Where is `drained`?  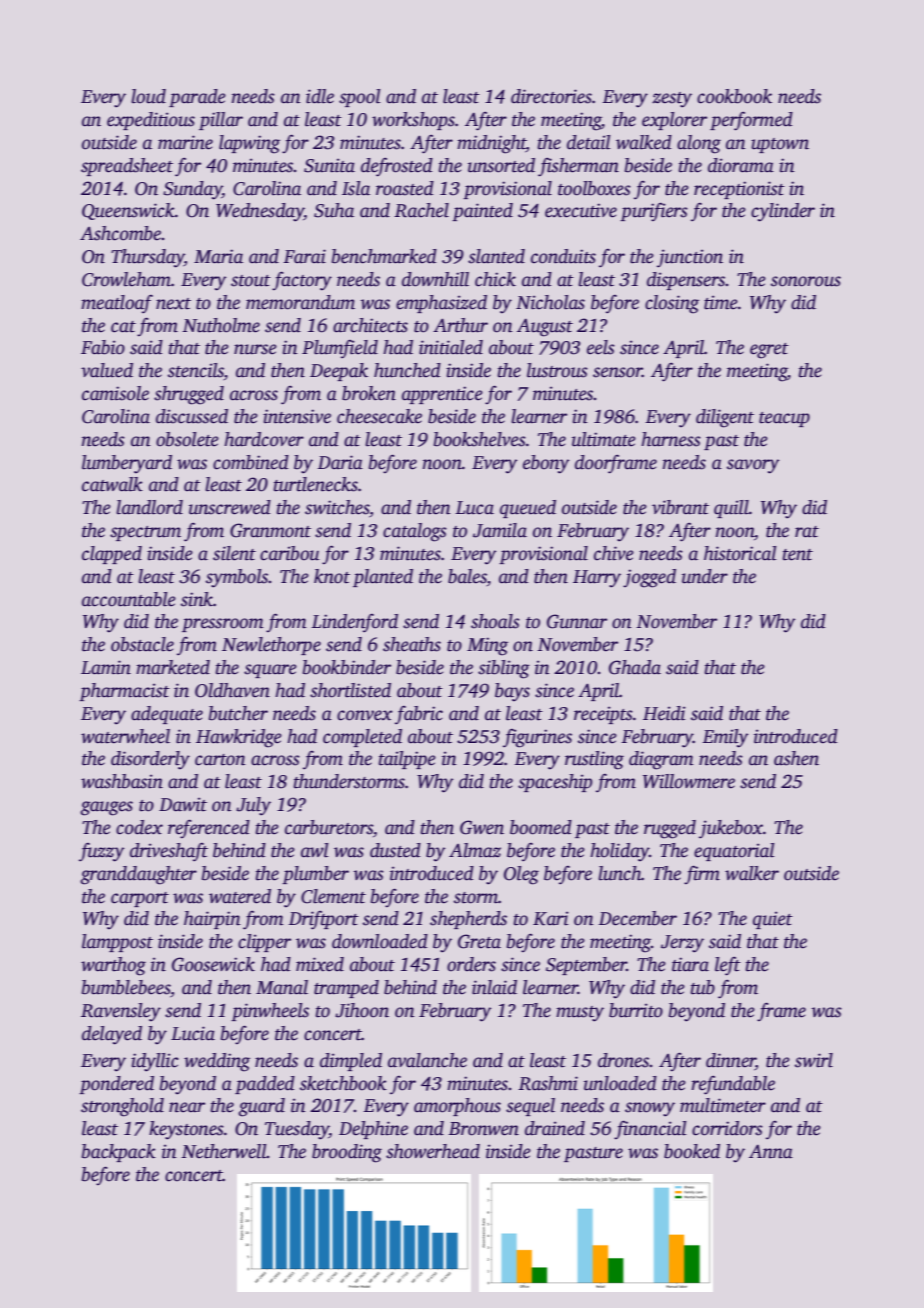 drained is located at coordinates (555, 1128).
